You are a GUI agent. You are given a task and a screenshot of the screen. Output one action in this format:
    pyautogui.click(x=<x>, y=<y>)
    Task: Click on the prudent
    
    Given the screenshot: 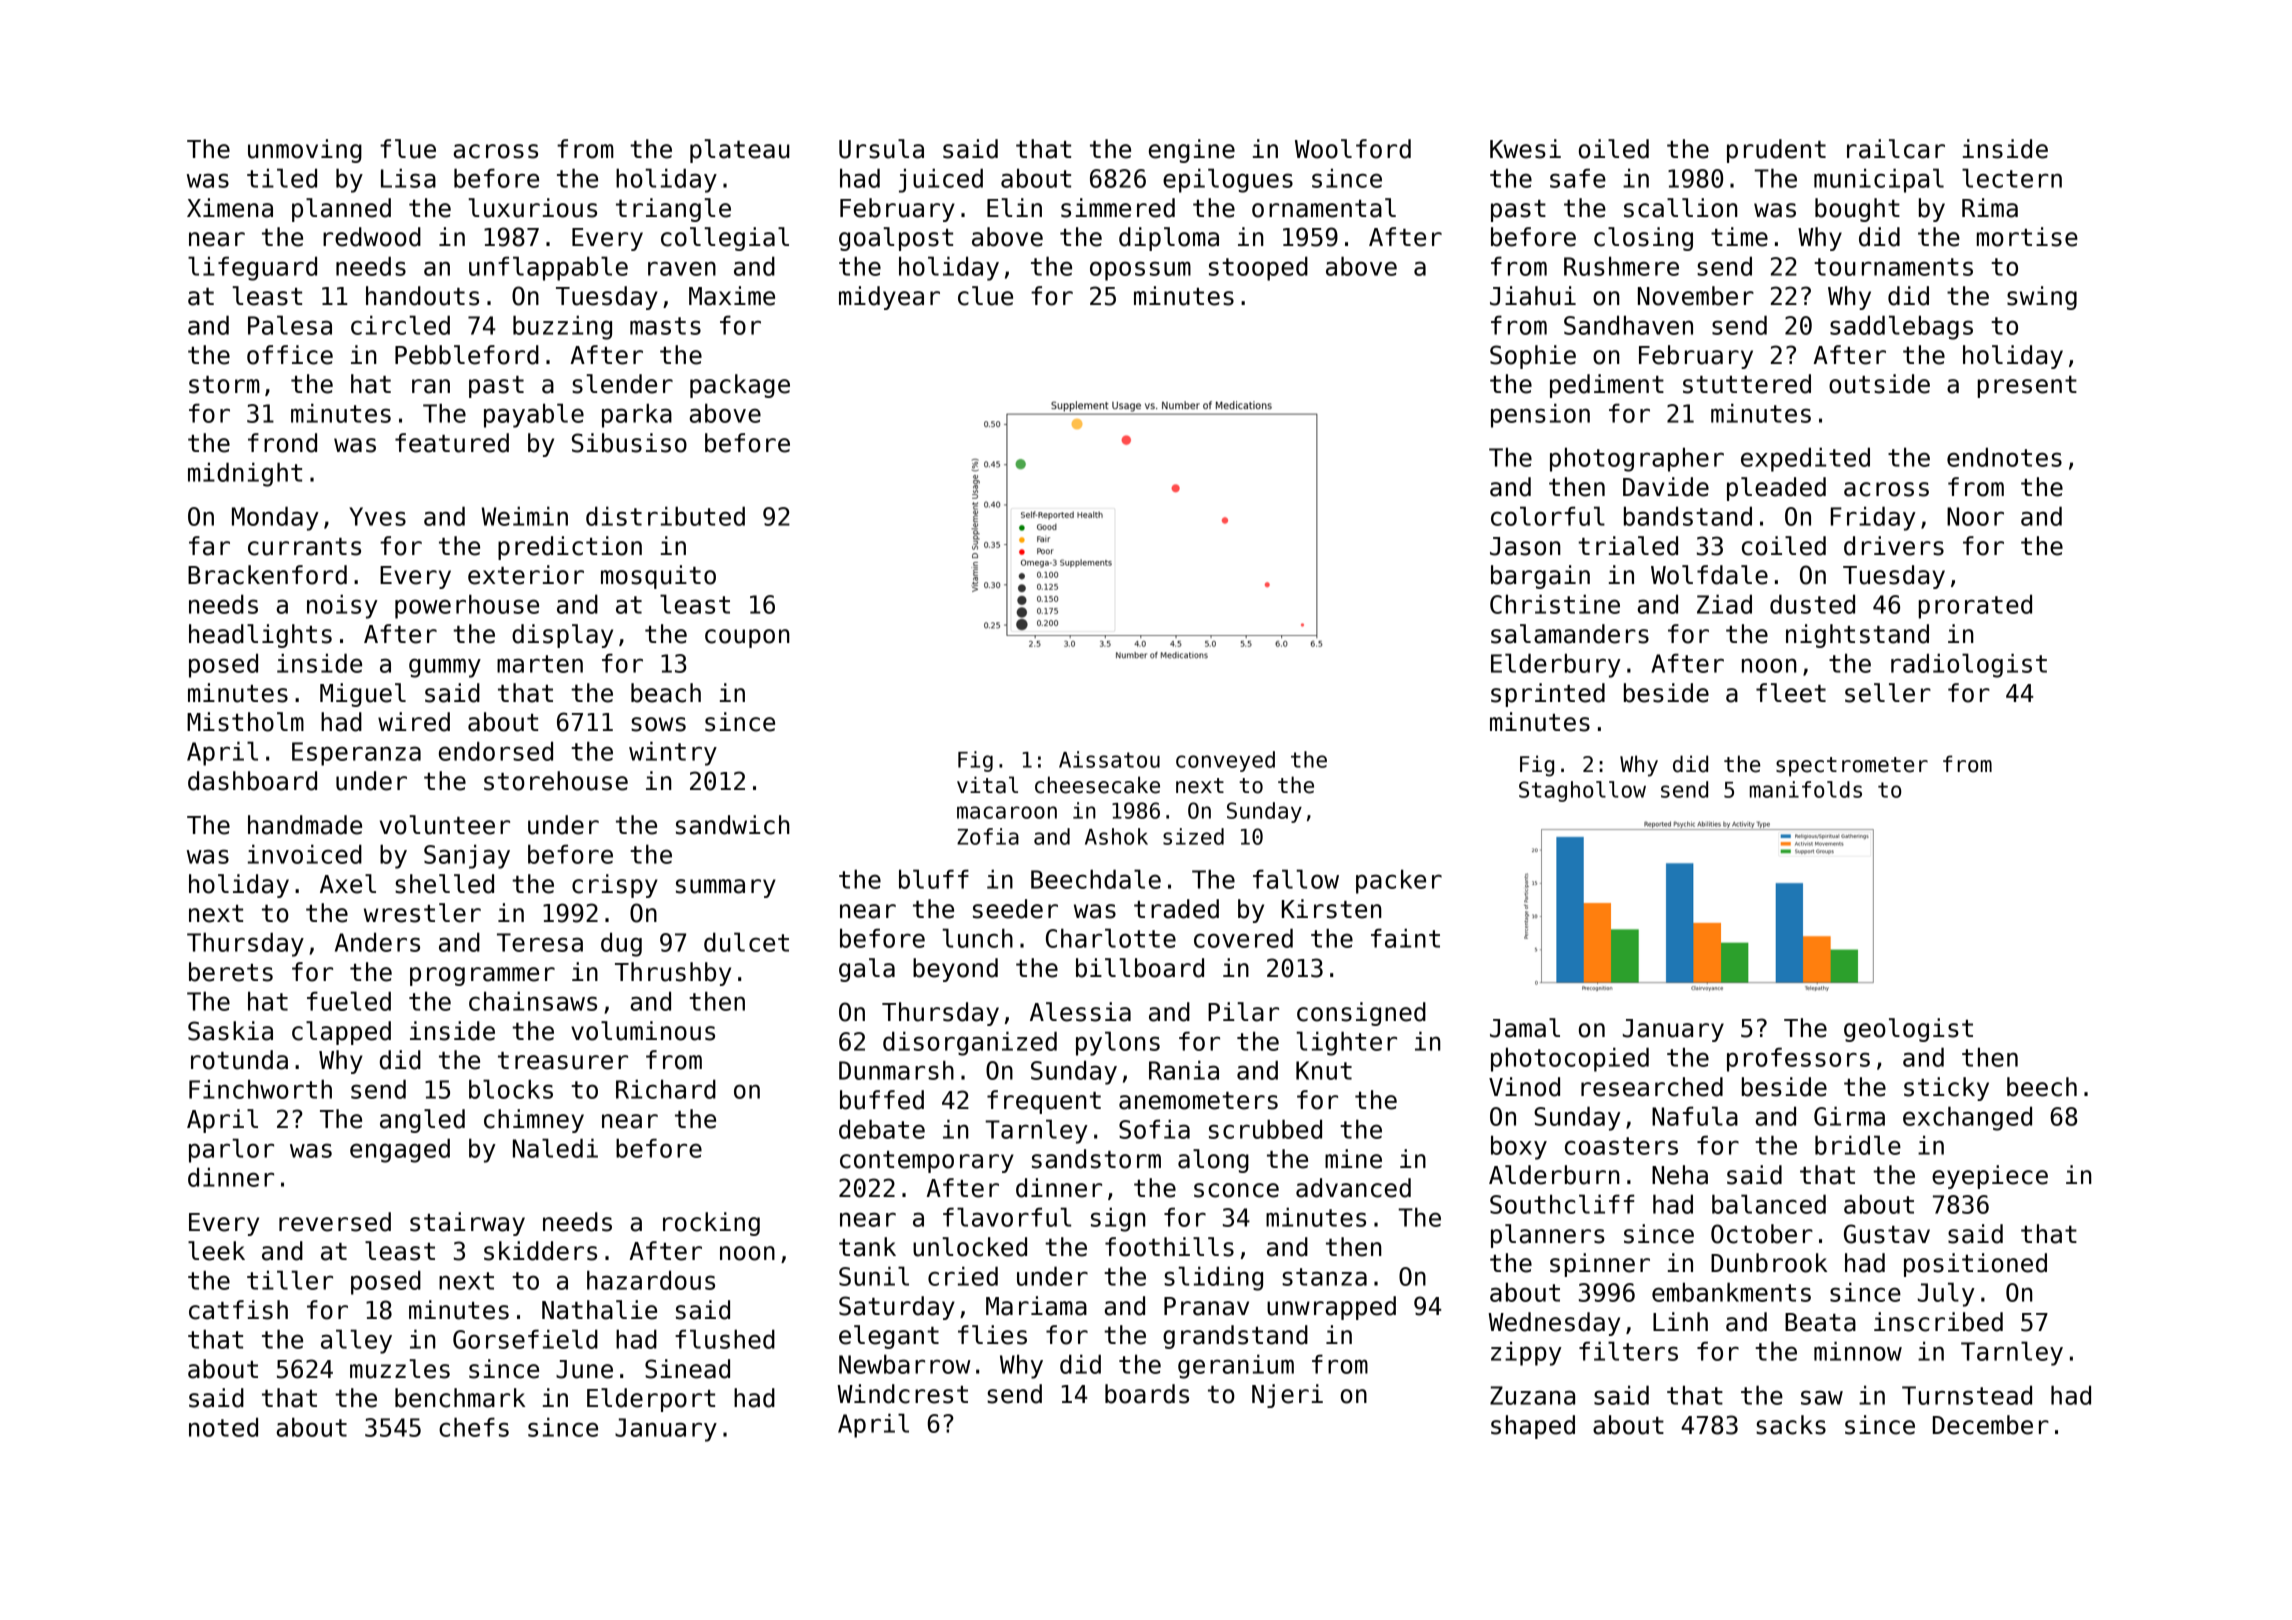 What is the action you would take?
    pyautogui.click(x=1776, y=151)
